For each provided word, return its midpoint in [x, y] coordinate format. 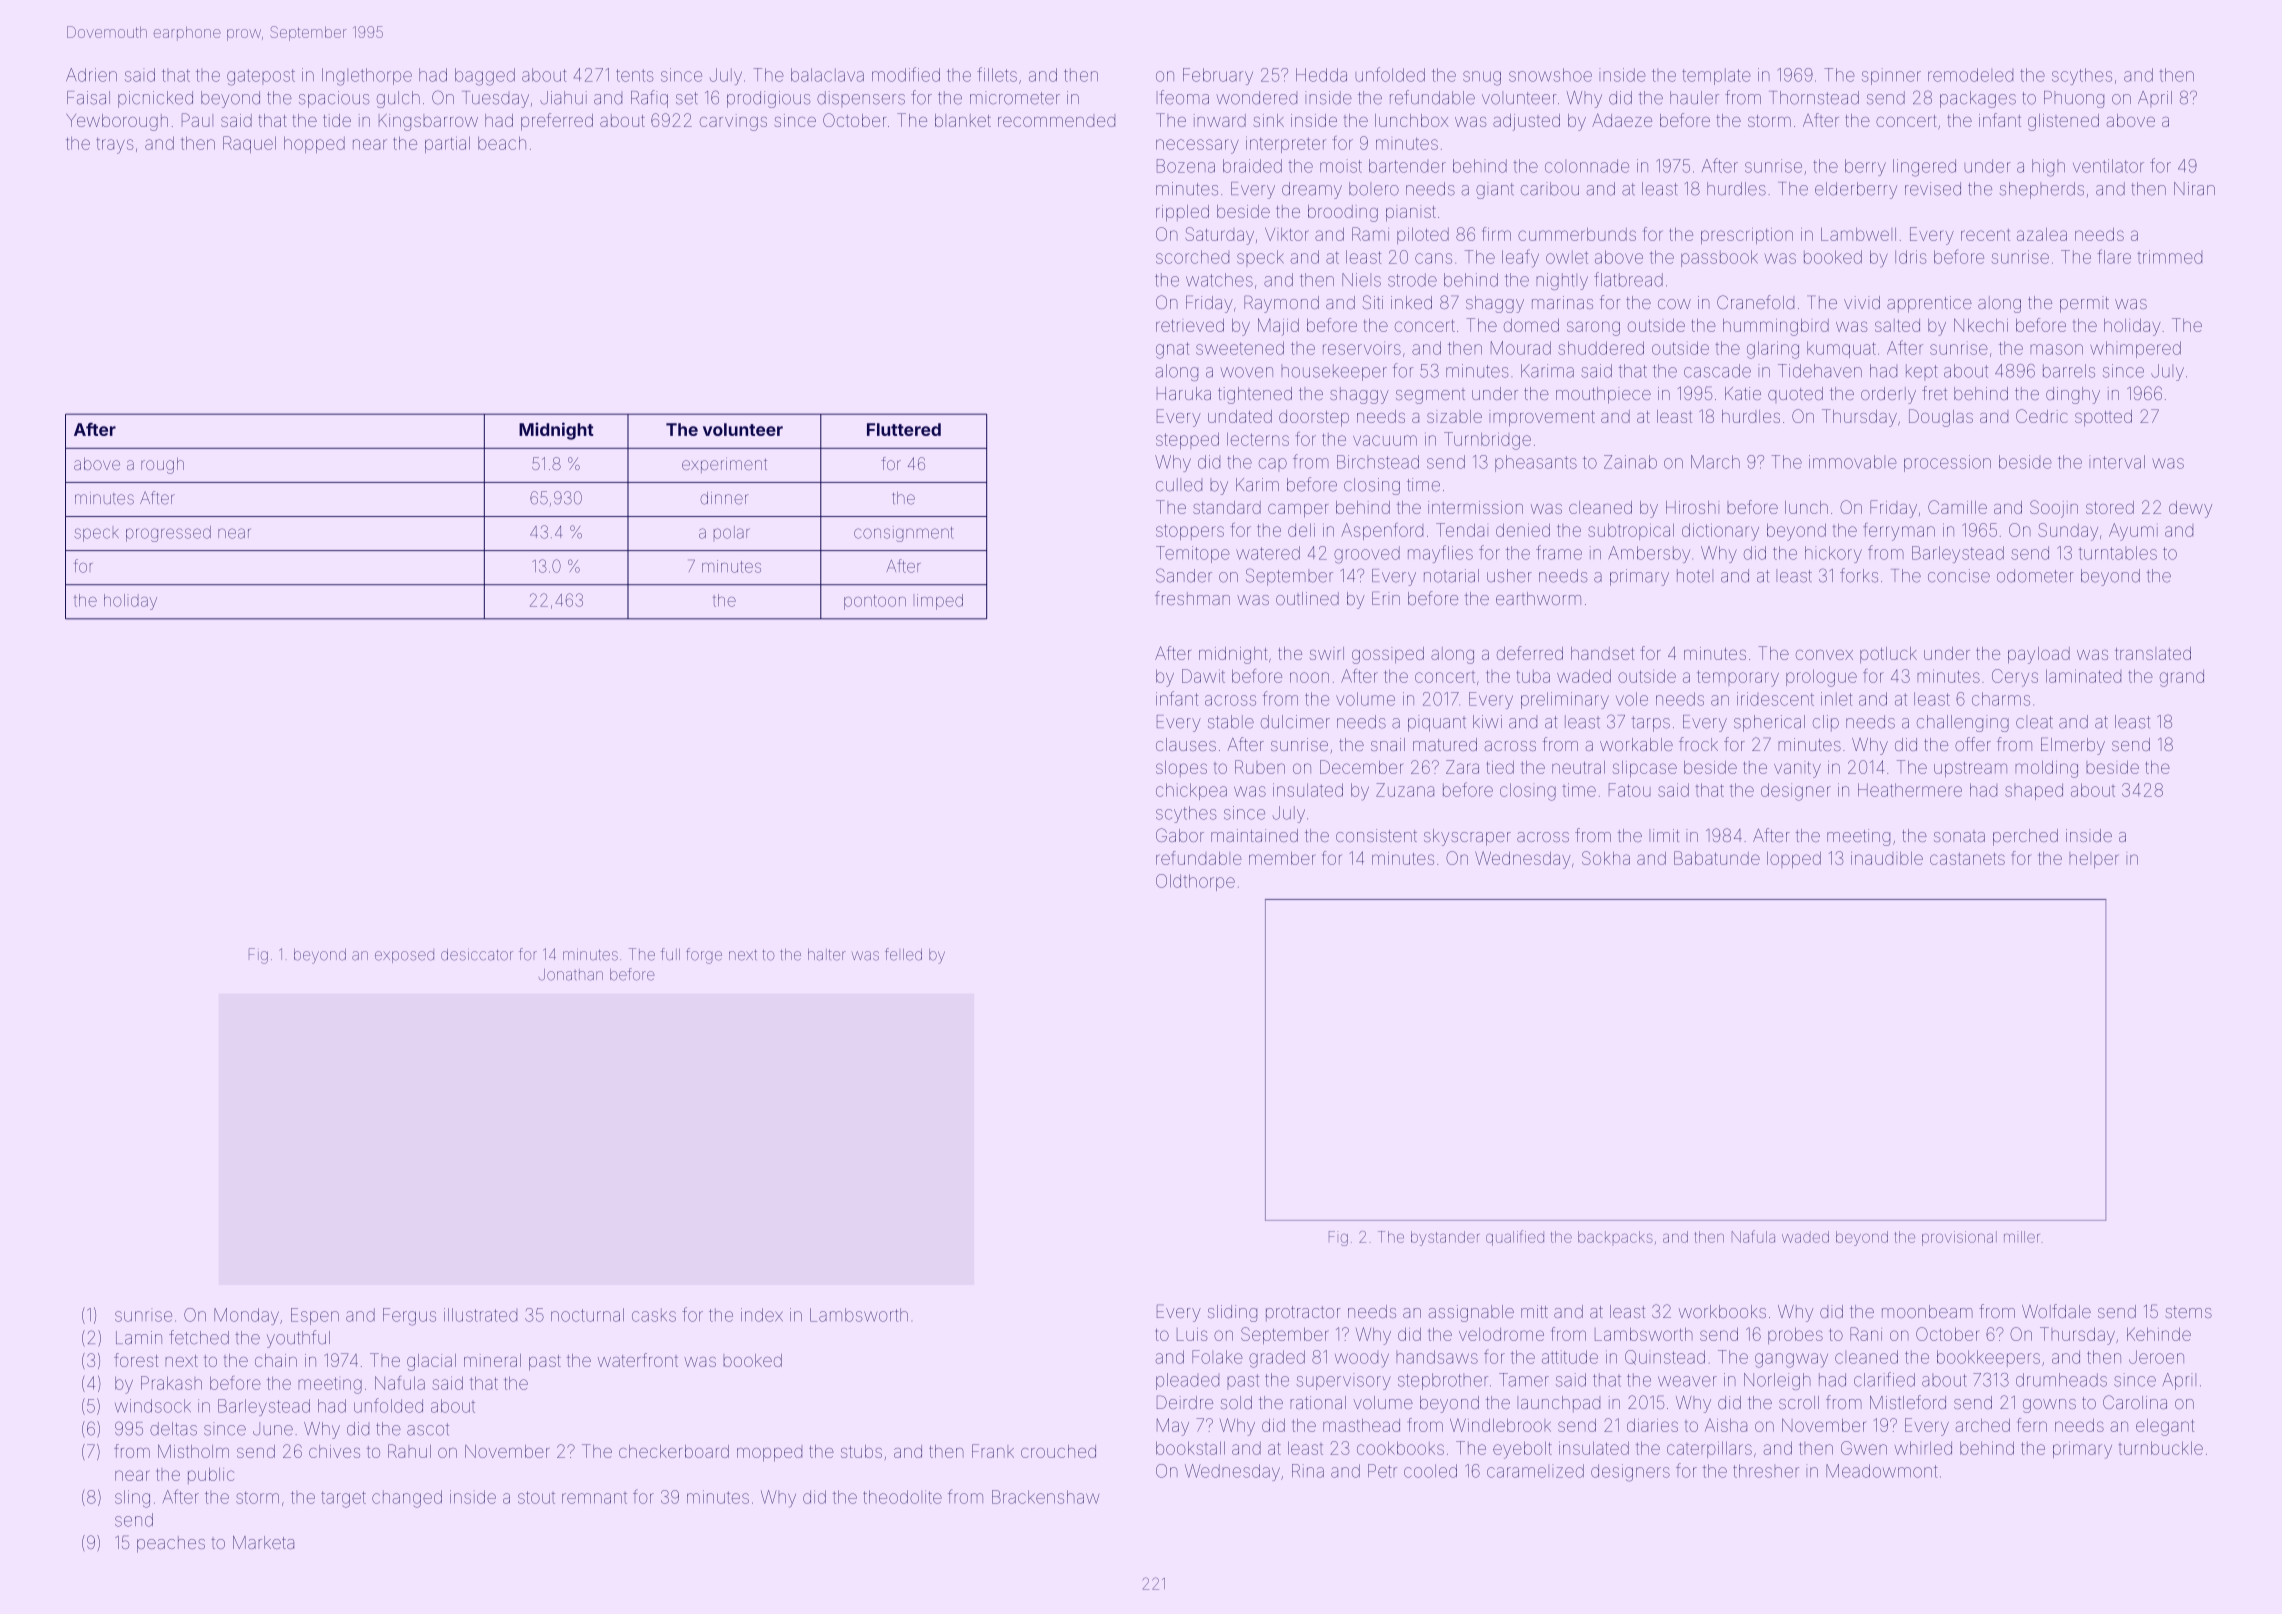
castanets [1967, 859]
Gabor [1180, 835]
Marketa [263, 1542]
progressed [168, 534]
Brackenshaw [1045, 1497]
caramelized [1535, 1471]
